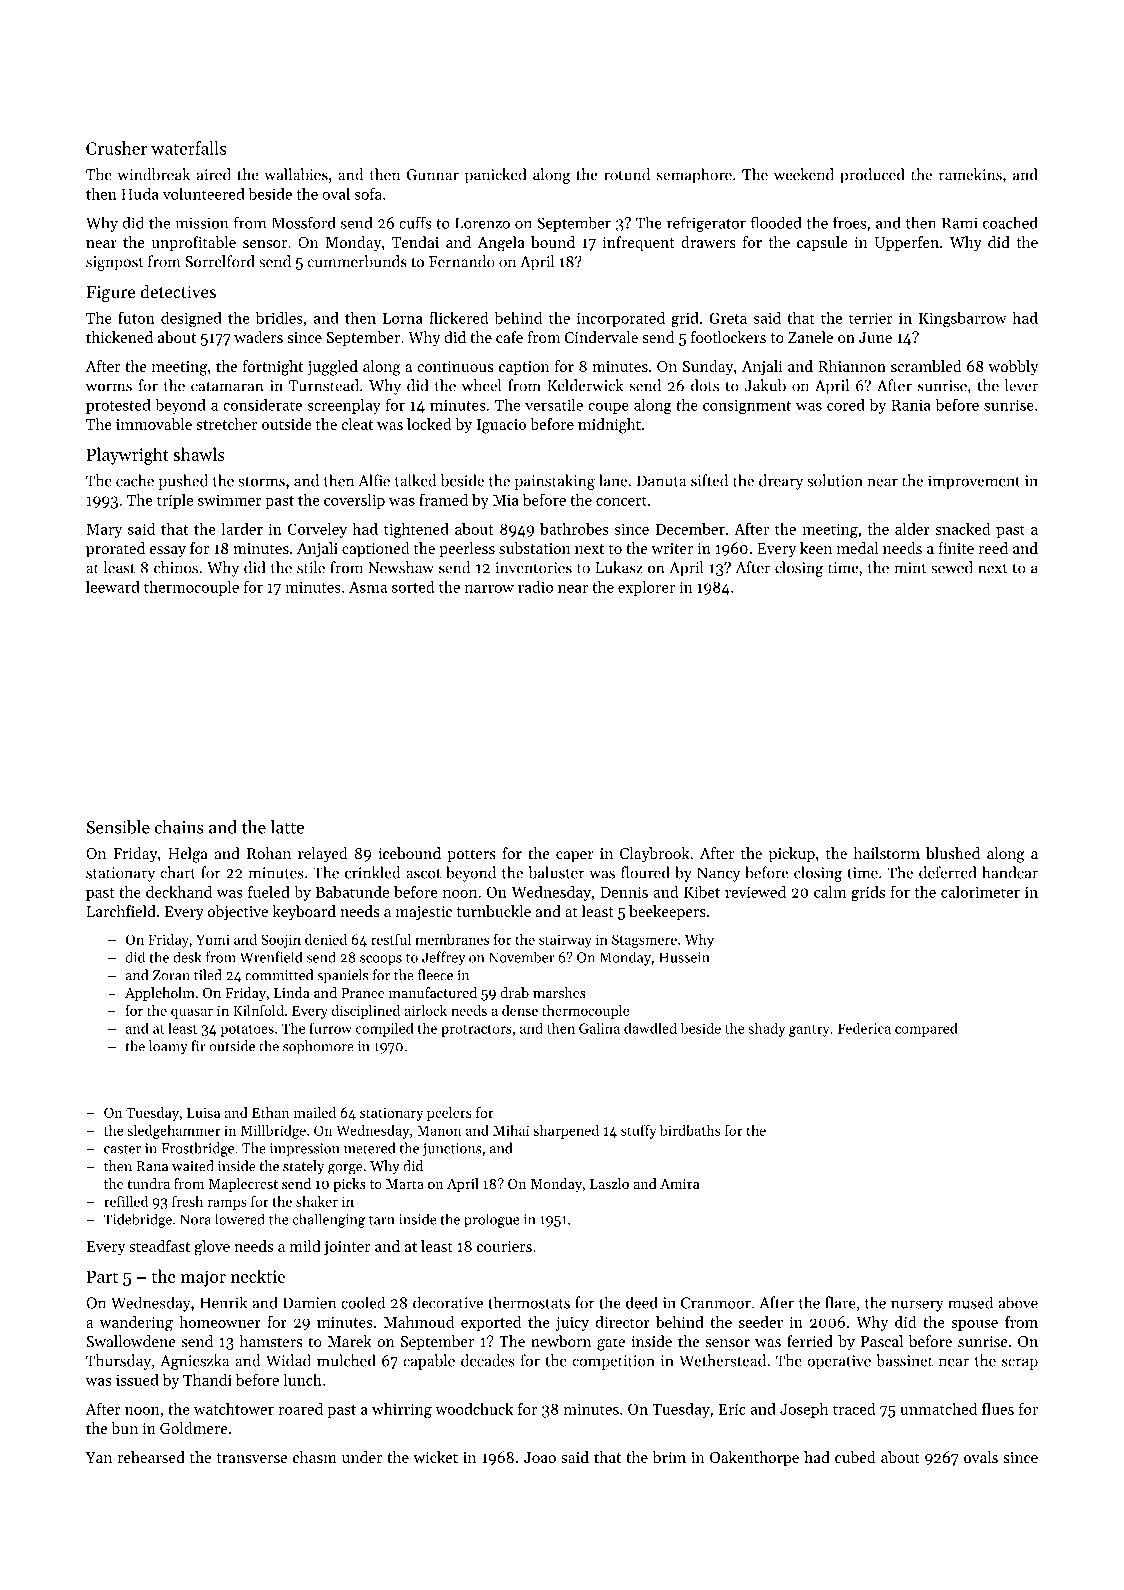  What do you see at coordinates (998, 1408) in the page?
I see `flues` at bounding box center [998, 1408].
